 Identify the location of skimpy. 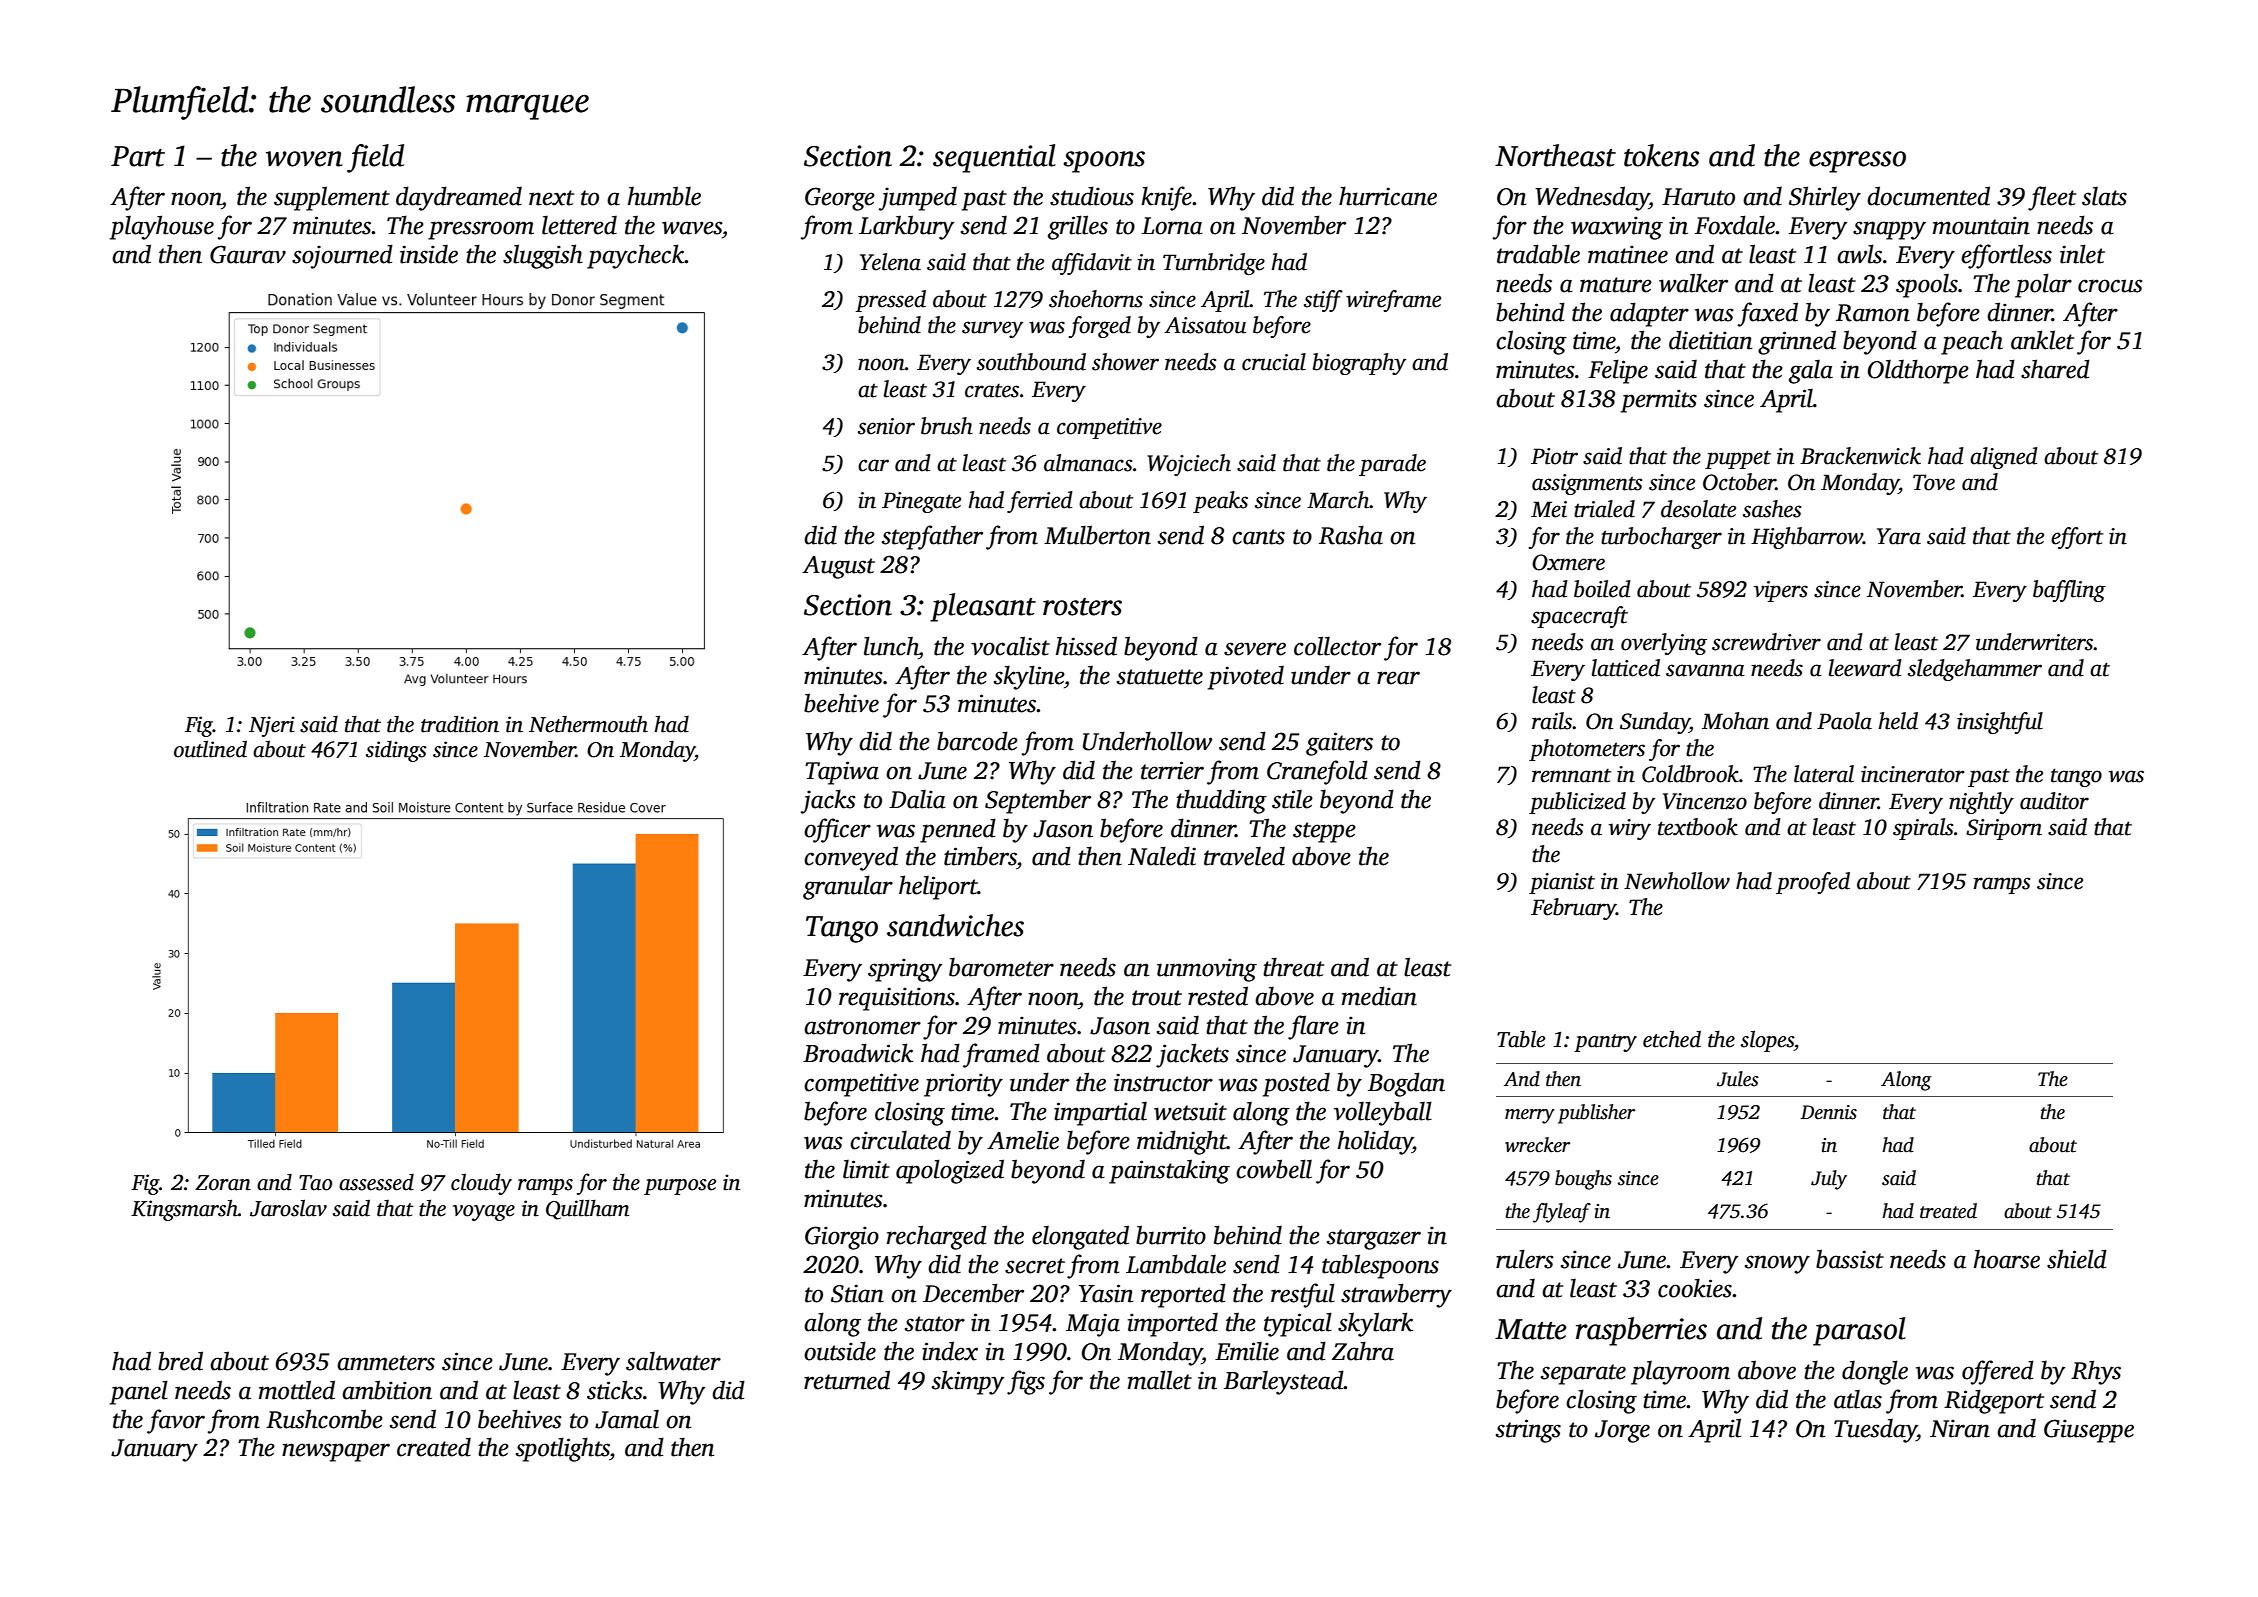
(968, 1382).
